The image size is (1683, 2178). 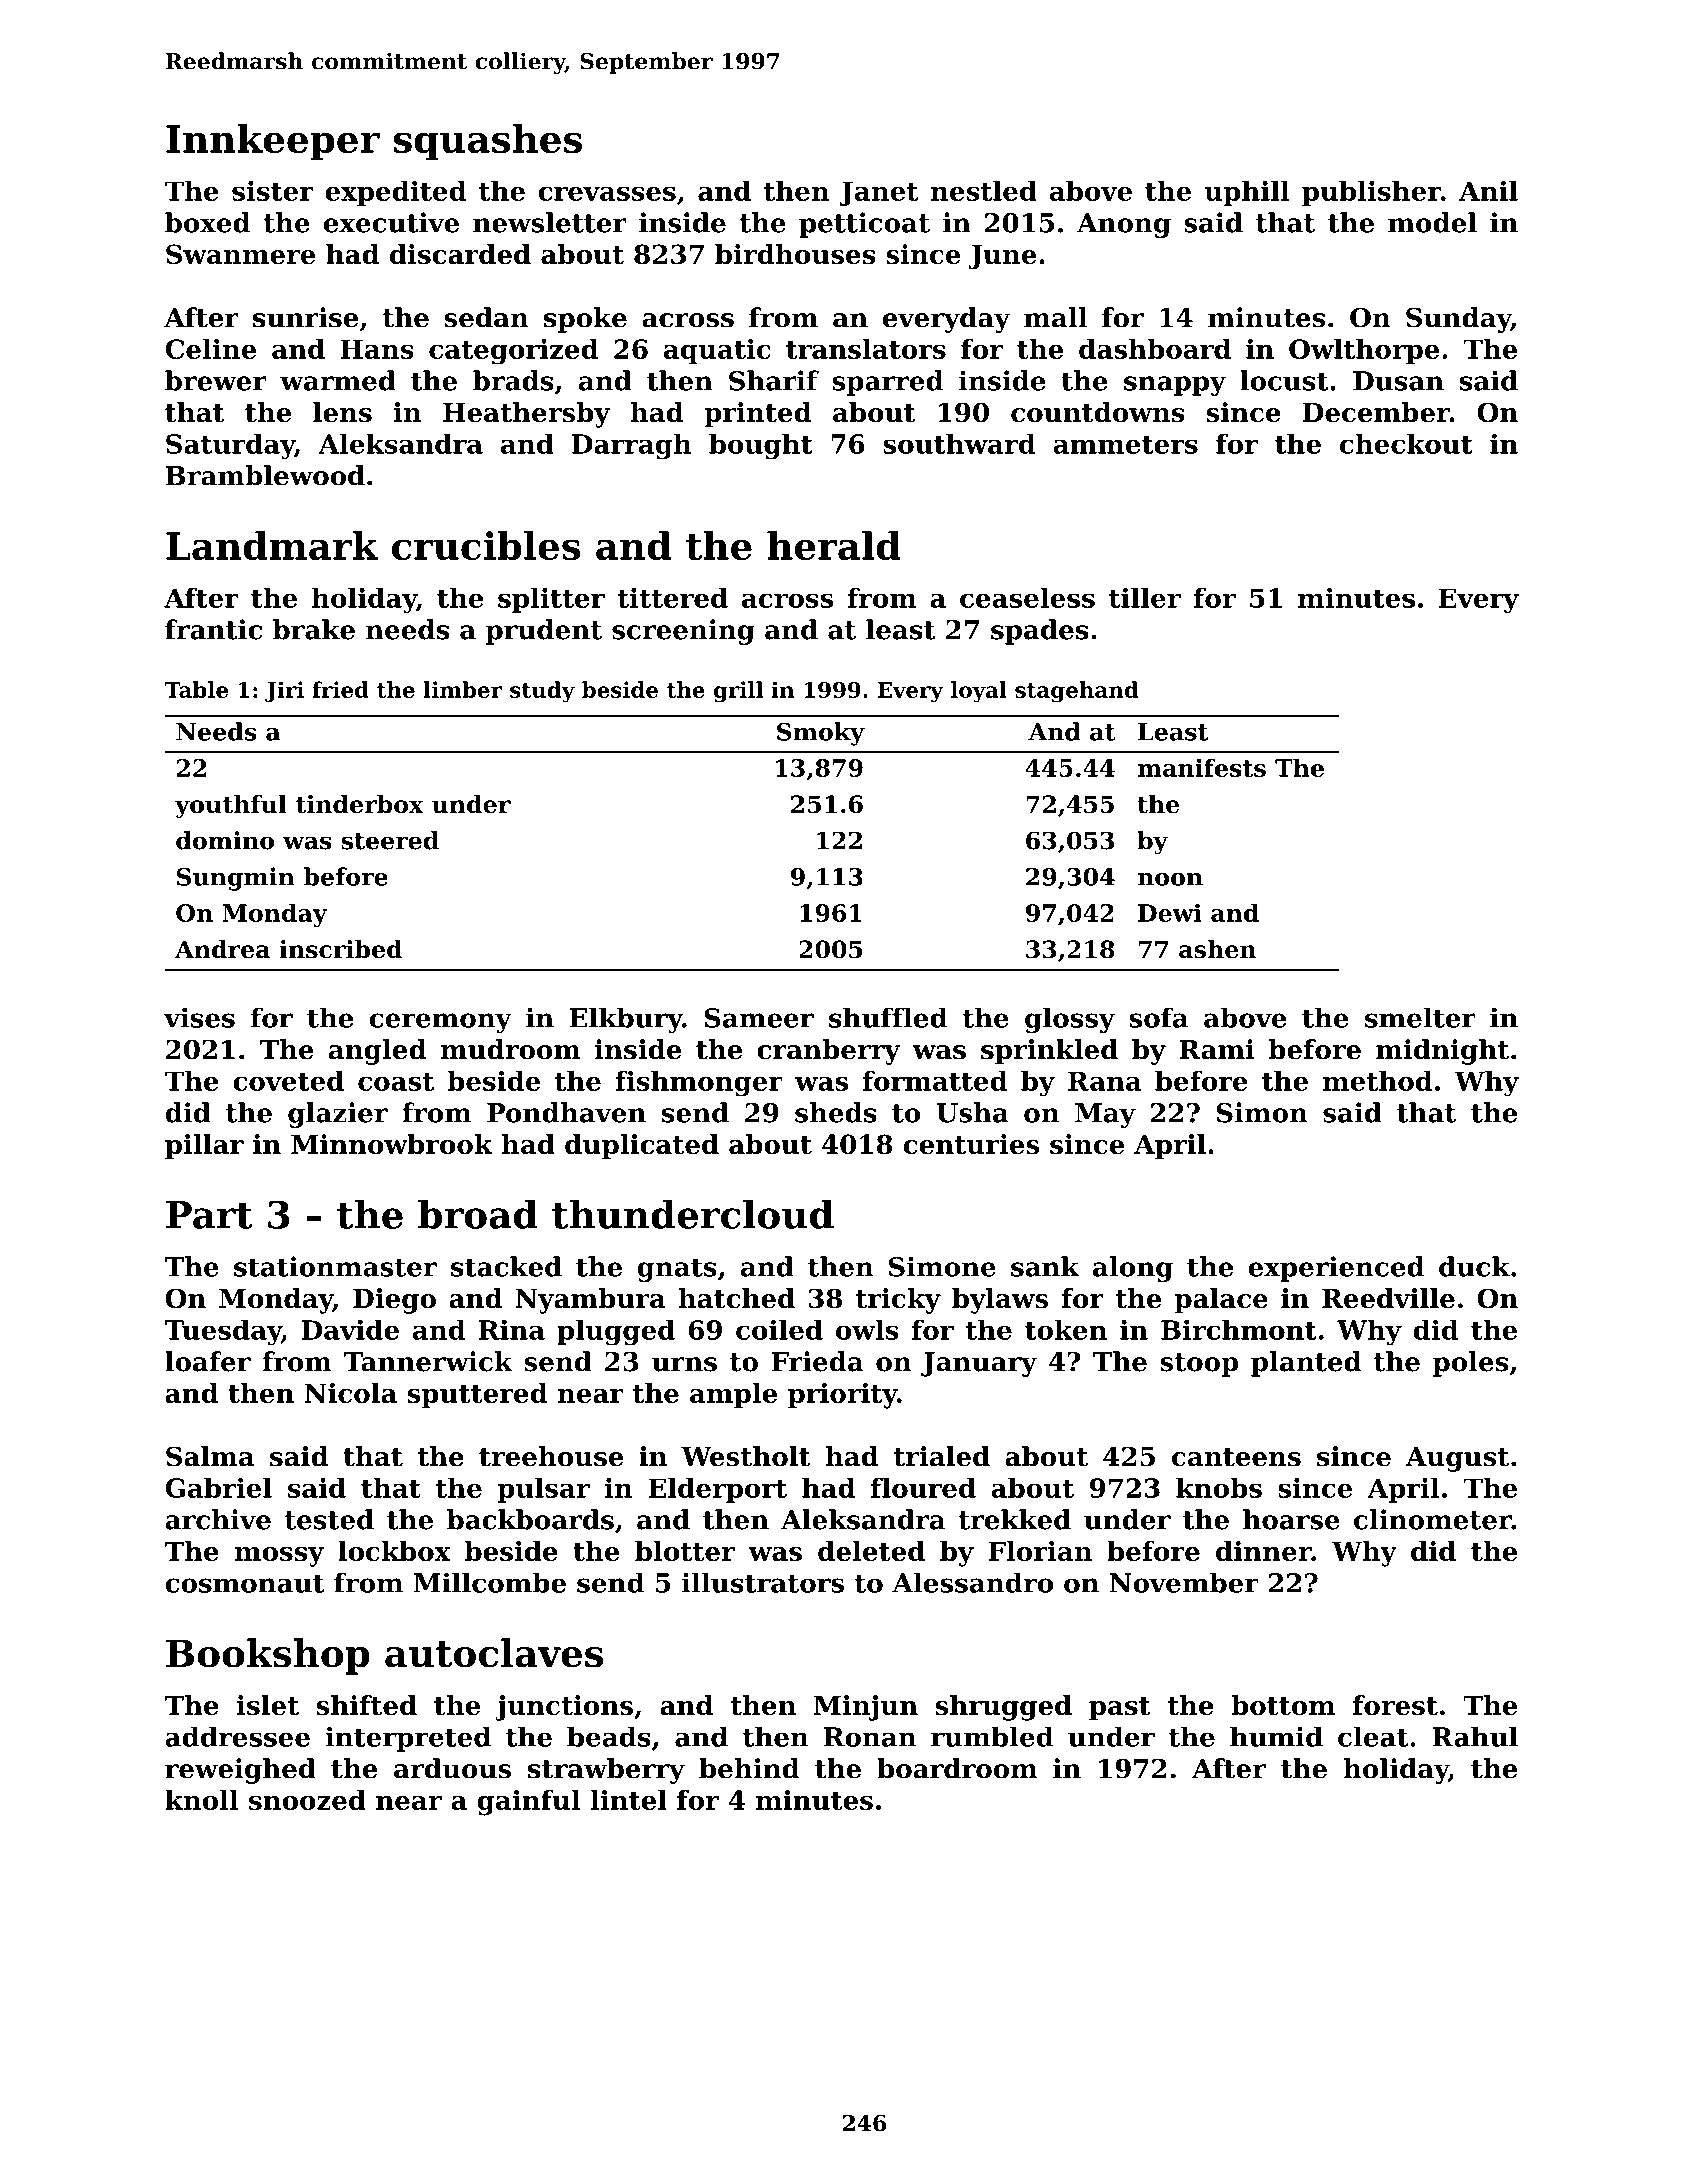 What do you see at coordinates (632, 446) in the document?
I see `Darragh` at bounding box center [632, 446].
